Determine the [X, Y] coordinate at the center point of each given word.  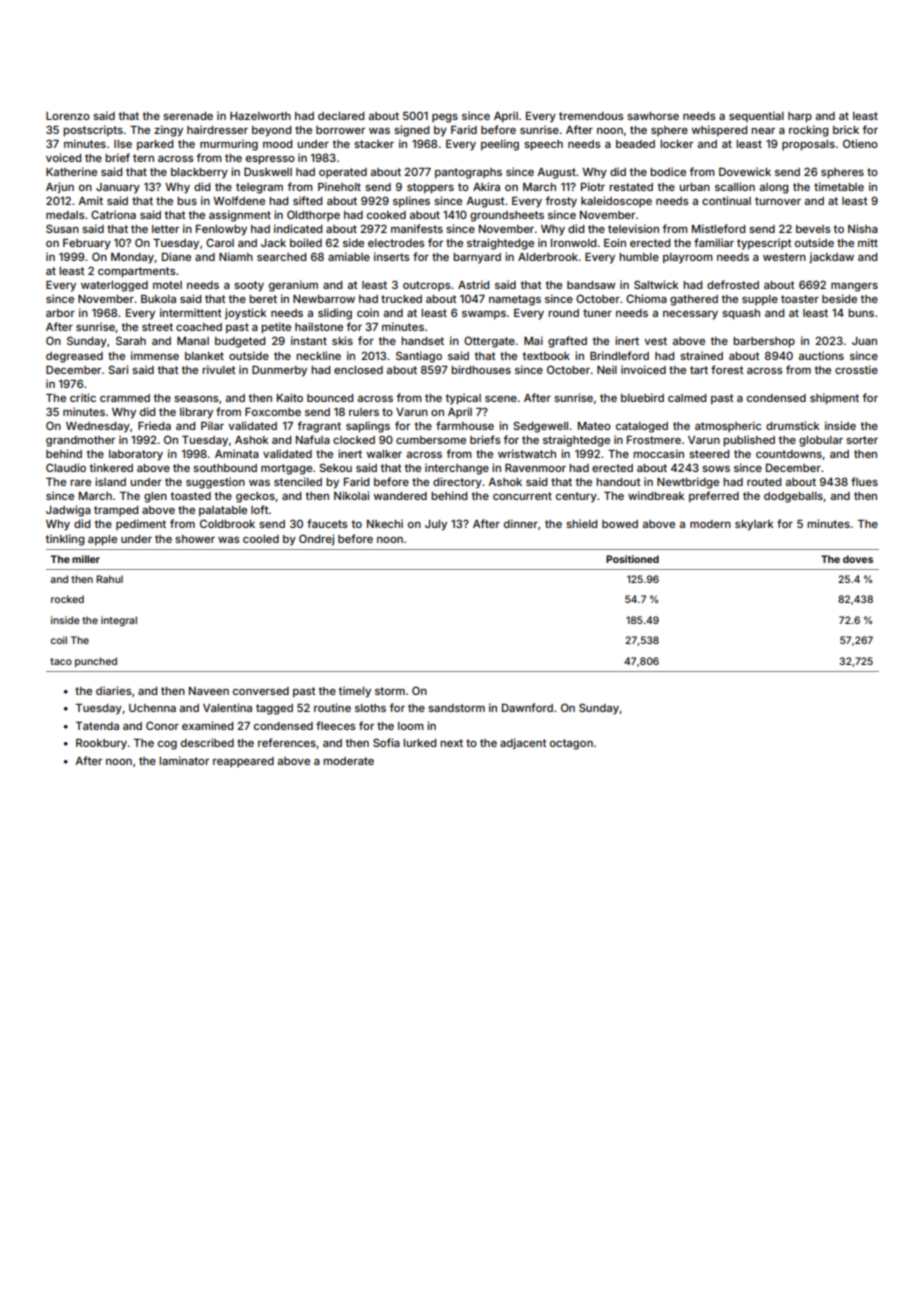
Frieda [154, 425]
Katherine [71, 171]
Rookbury [101, 744]
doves [858, 559]
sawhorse [653, 116]
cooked [386, 215]
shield [581, 523]
